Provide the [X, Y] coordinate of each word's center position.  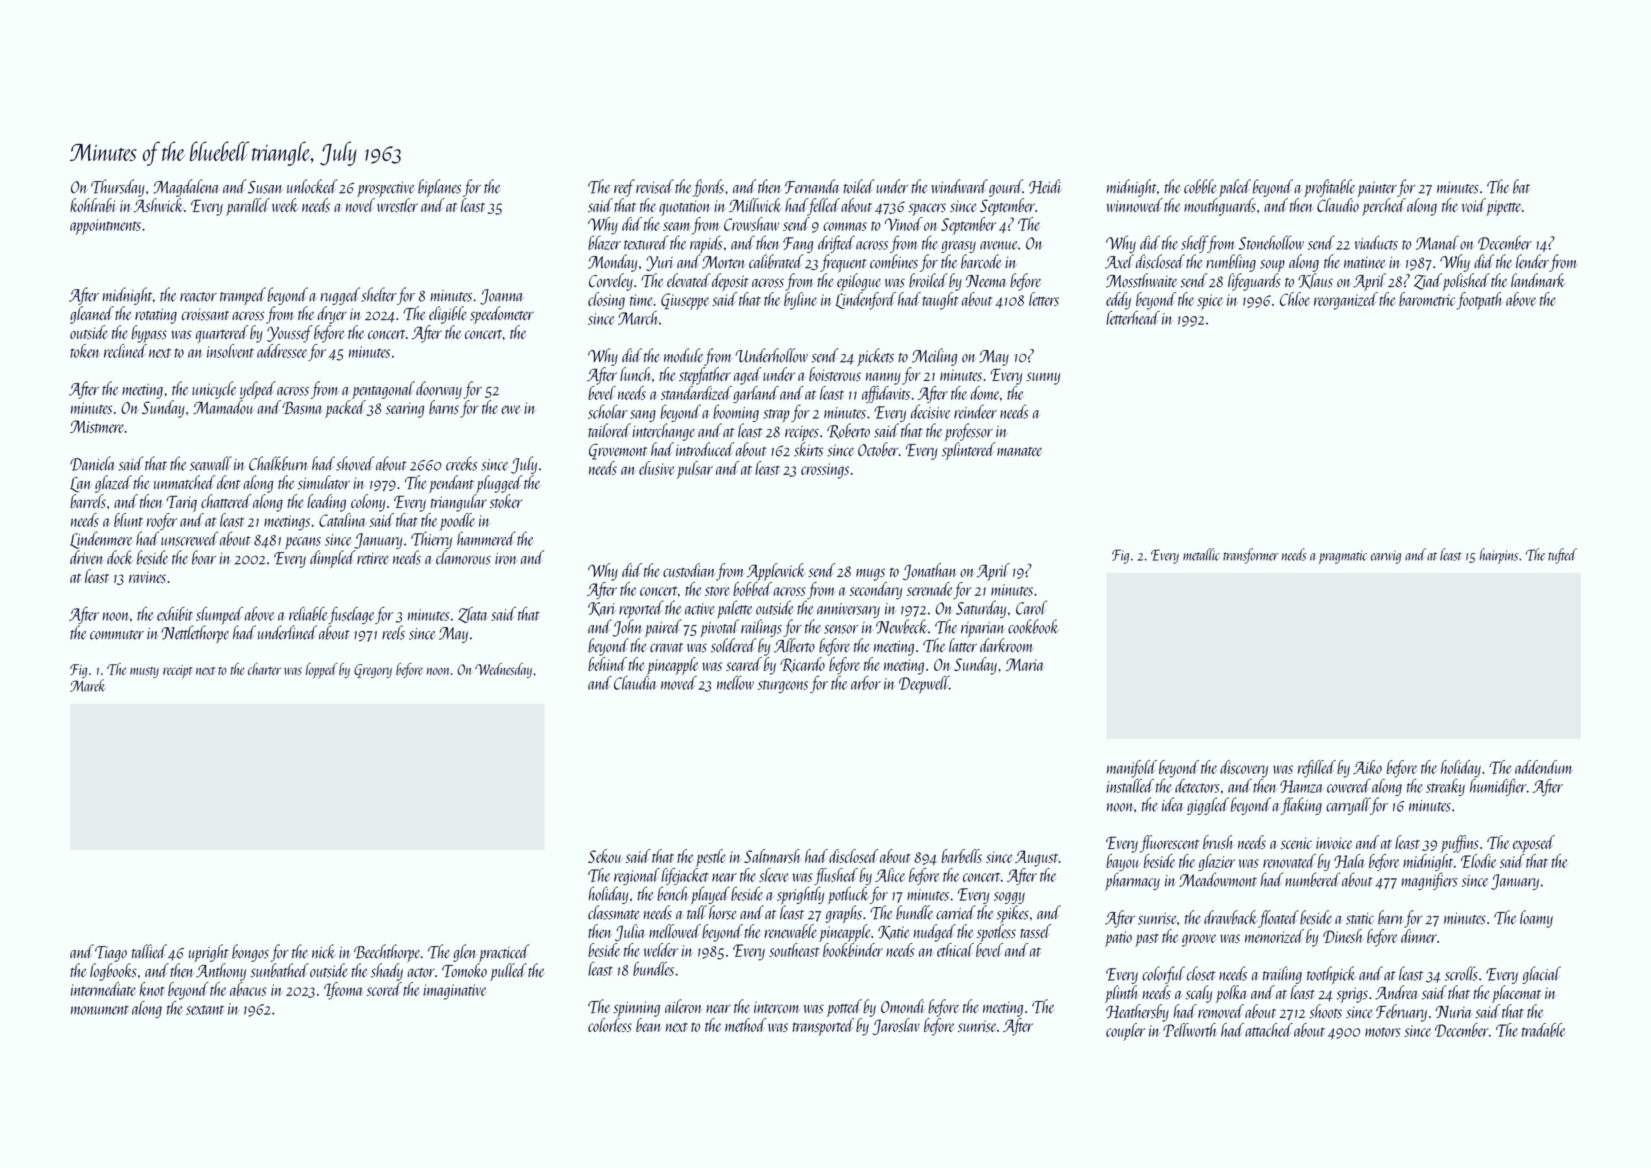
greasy [958, 247]
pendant [451, 484]
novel [360, 205]
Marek [88, 685]
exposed [1534, 844]
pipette [1503, 208]
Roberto [848, 431]
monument [100, 1010]
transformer [1251, 556]
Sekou [604, 856]
